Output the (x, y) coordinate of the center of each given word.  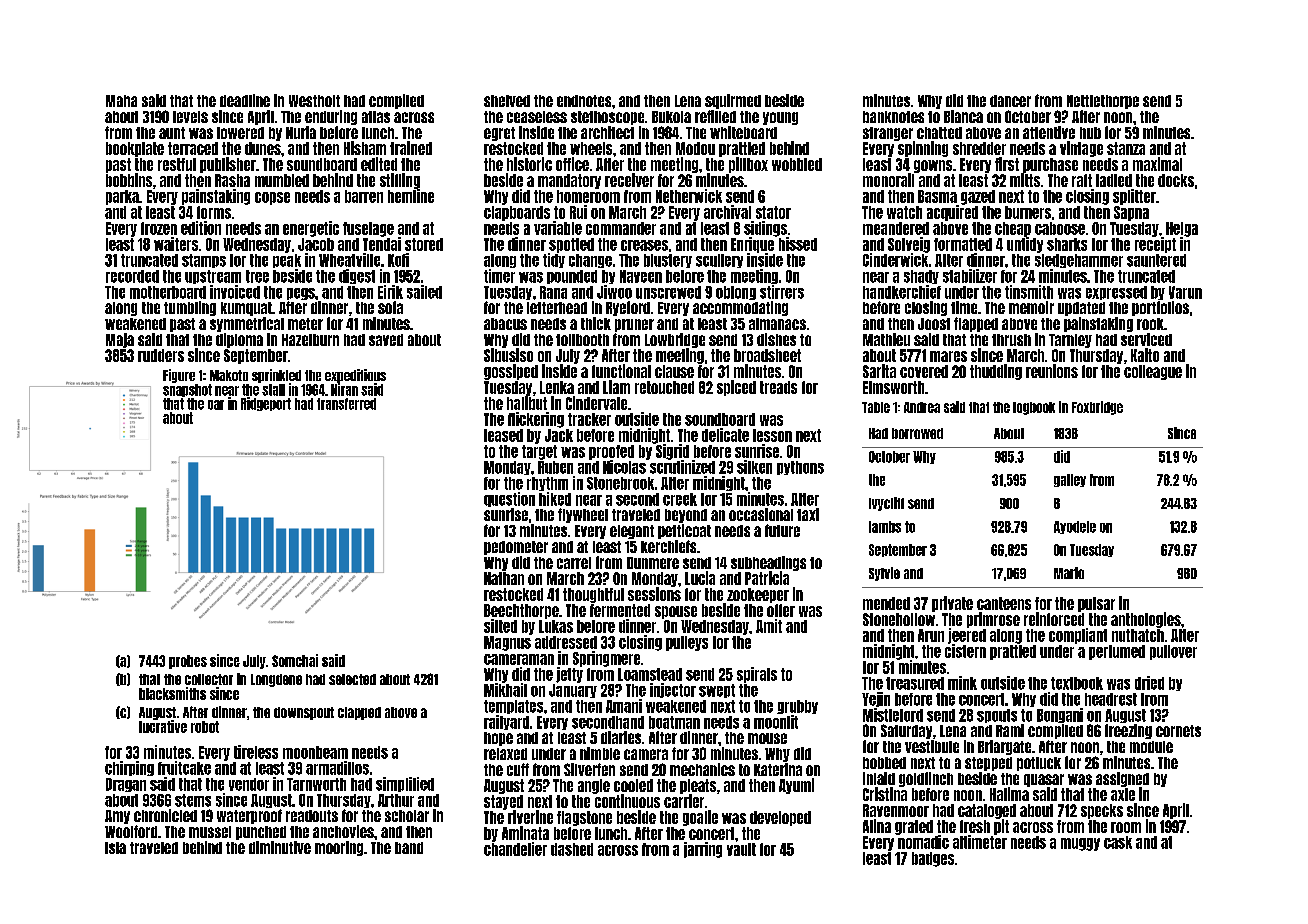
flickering (536, 420)
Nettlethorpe (1103, 102)
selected (352, 679)
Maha (121, 101)
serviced (1146, 339)
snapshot (187, 390)
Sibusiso (508, 355)
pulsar (1096, 604)
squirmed (733, 101)
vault (741, 849)
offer (781, 610)
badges (933, 859)
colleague (1153, 372)
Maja (120, 340)
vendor (249, 784)
